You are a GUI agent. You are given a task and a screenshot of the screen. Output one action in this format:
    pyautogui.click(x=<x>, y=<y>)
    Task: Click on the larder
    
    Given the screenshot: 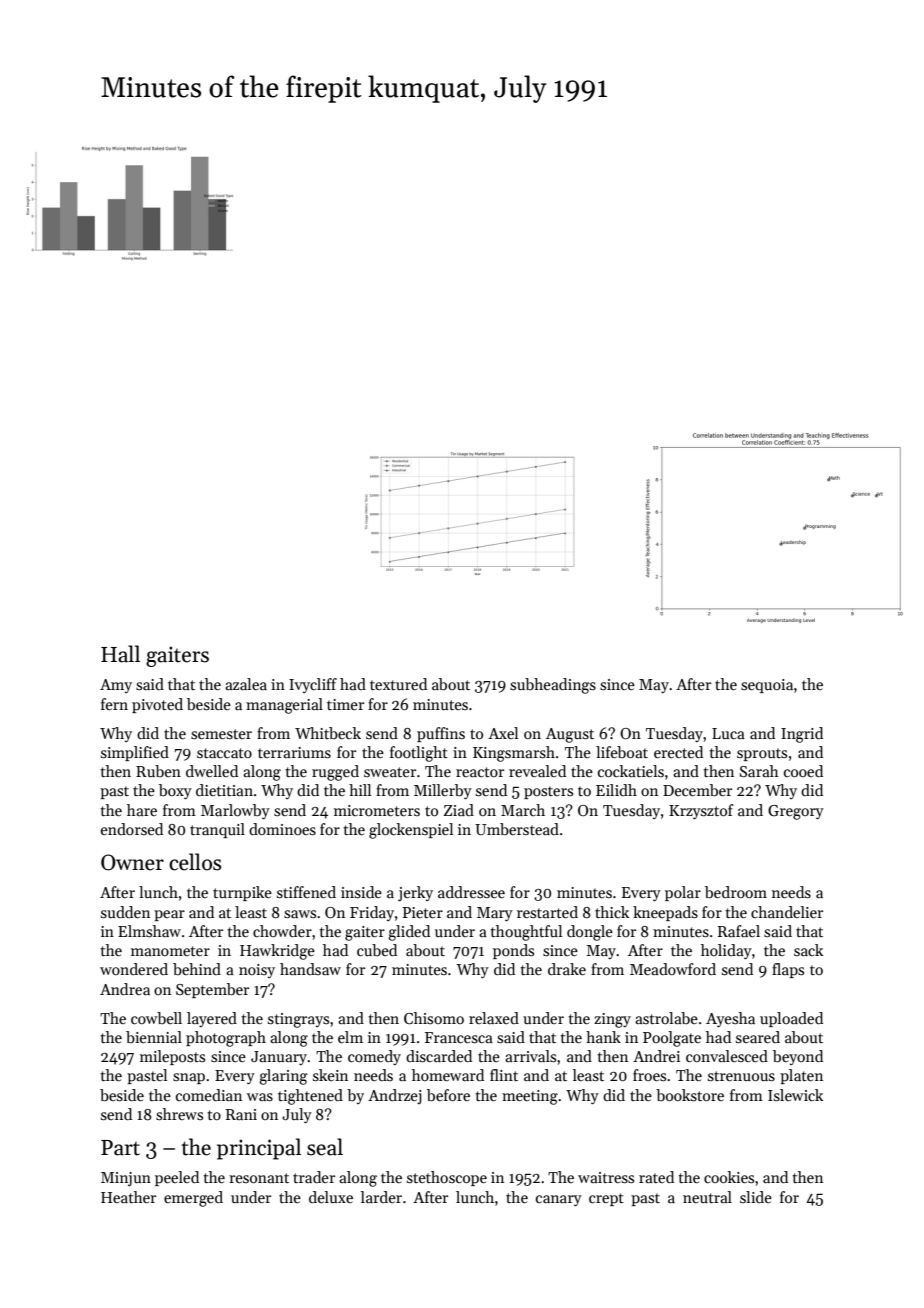 What is the action you would take?
    pyautogui.click(x=381, y=1197)
